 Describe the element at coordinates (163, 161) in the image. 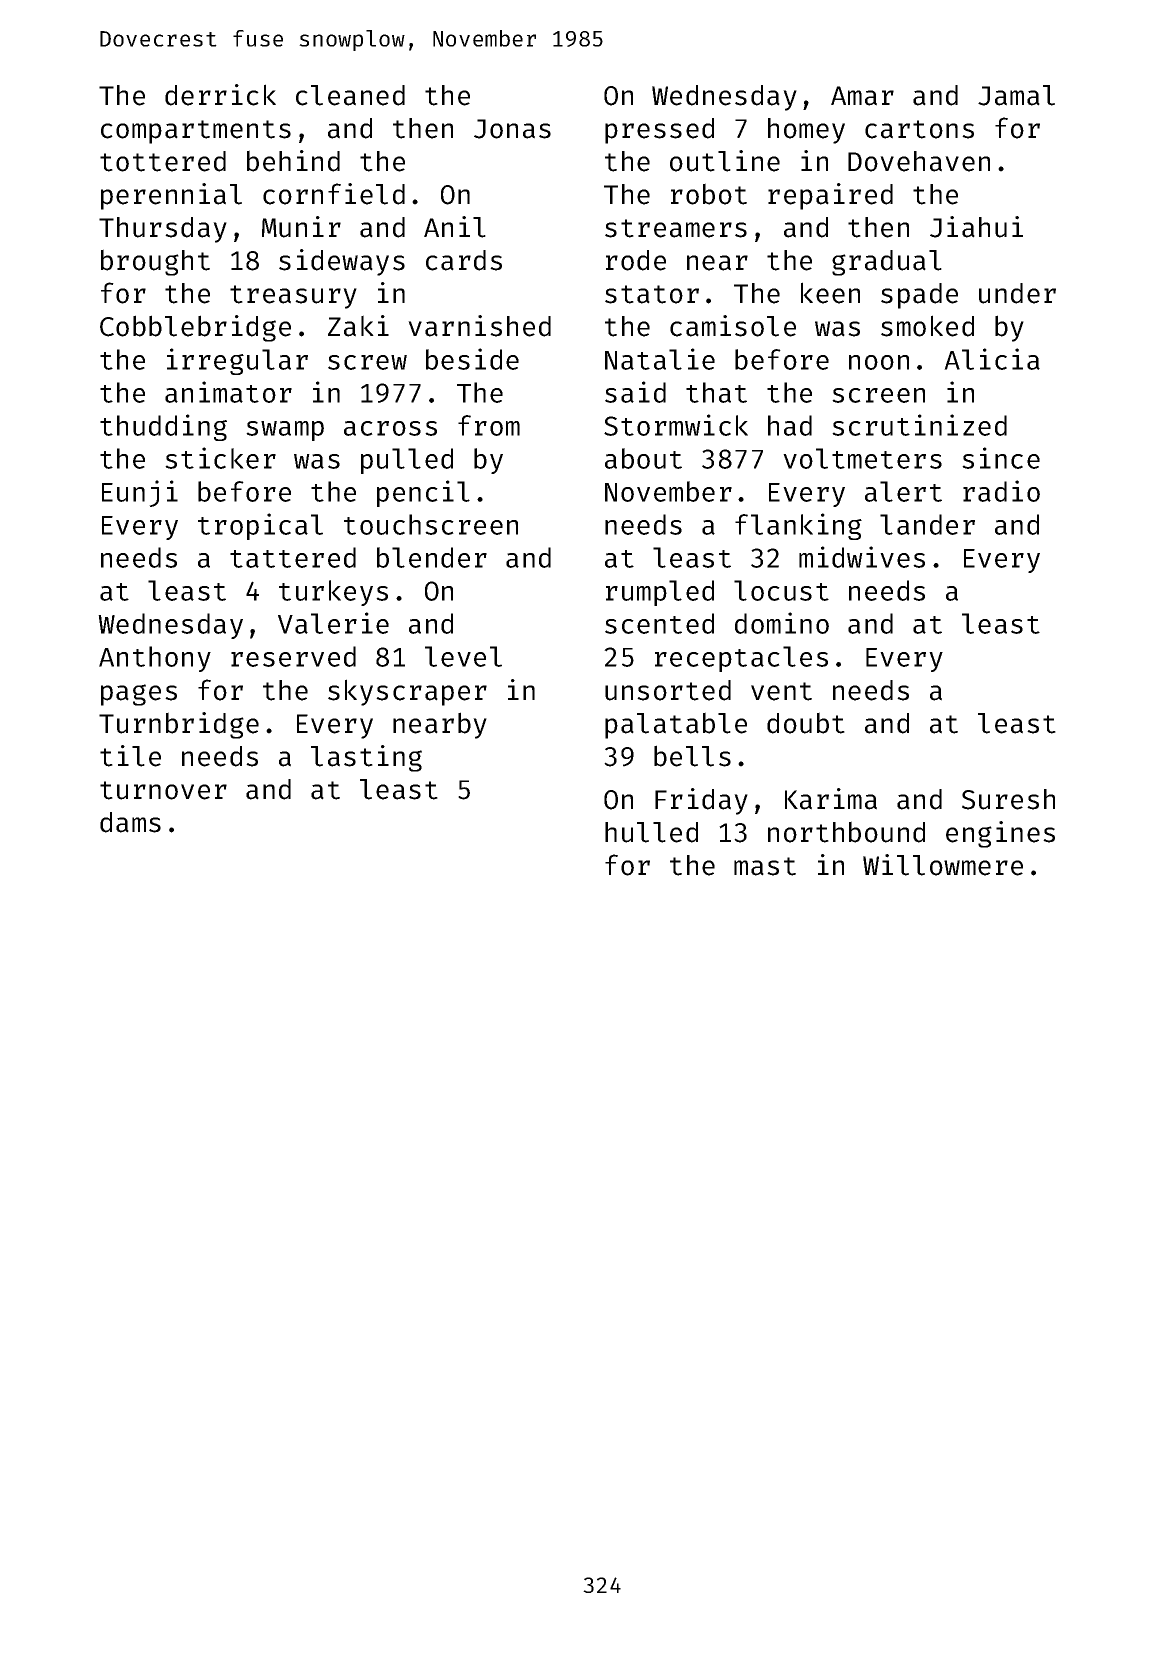

I see `tottered` at that location.
